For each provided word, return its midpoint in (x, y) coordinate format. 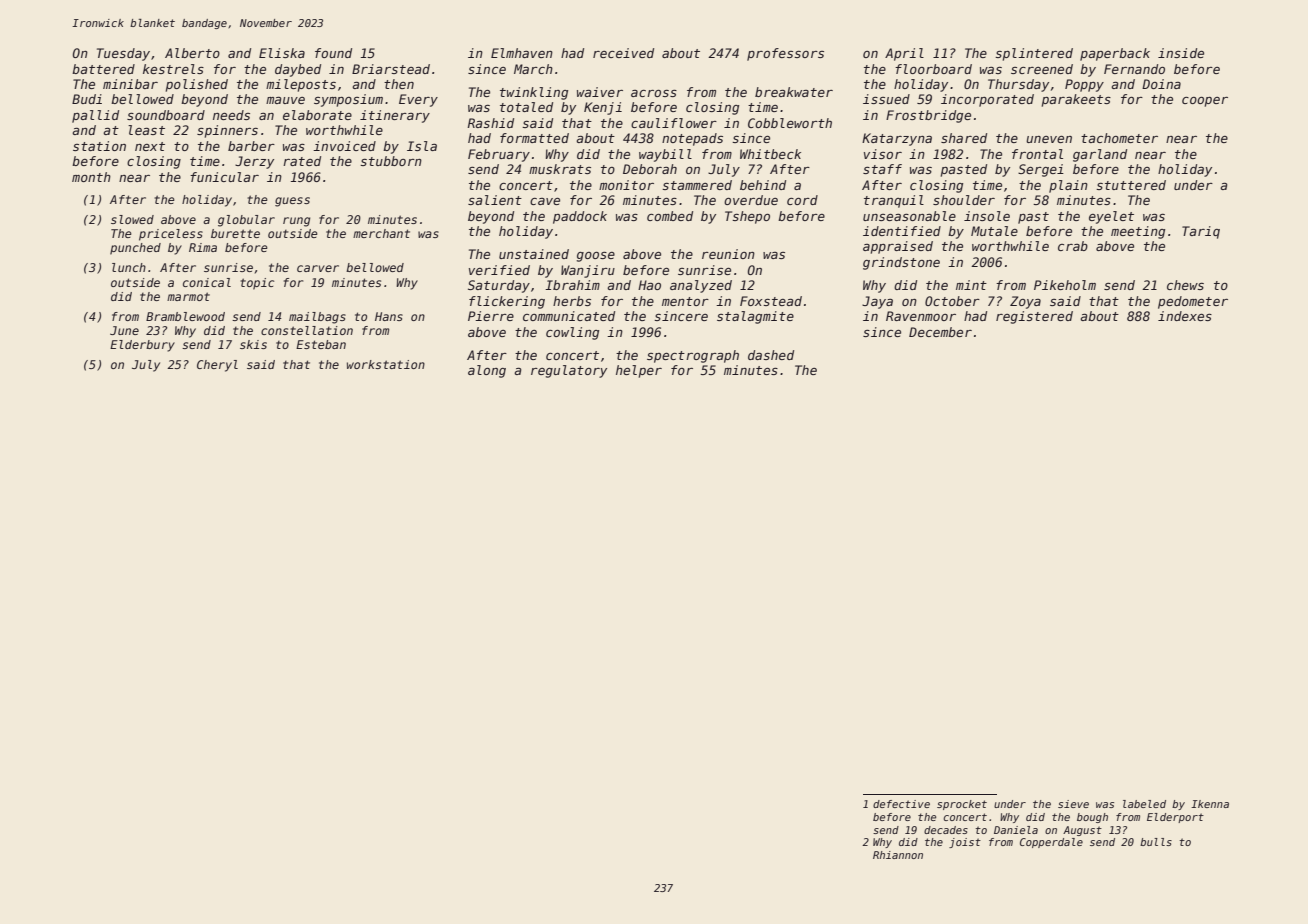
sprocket (962, 805)
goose (596, 257)
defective (901, 804)
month (91, 177)
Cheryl (217, 366)
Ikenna (1210, 804)
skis (253, 344)
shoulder (964, 200)
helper (639, 371)
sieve (1073, 804)
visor (883, 154)
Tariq (1201, 232)
